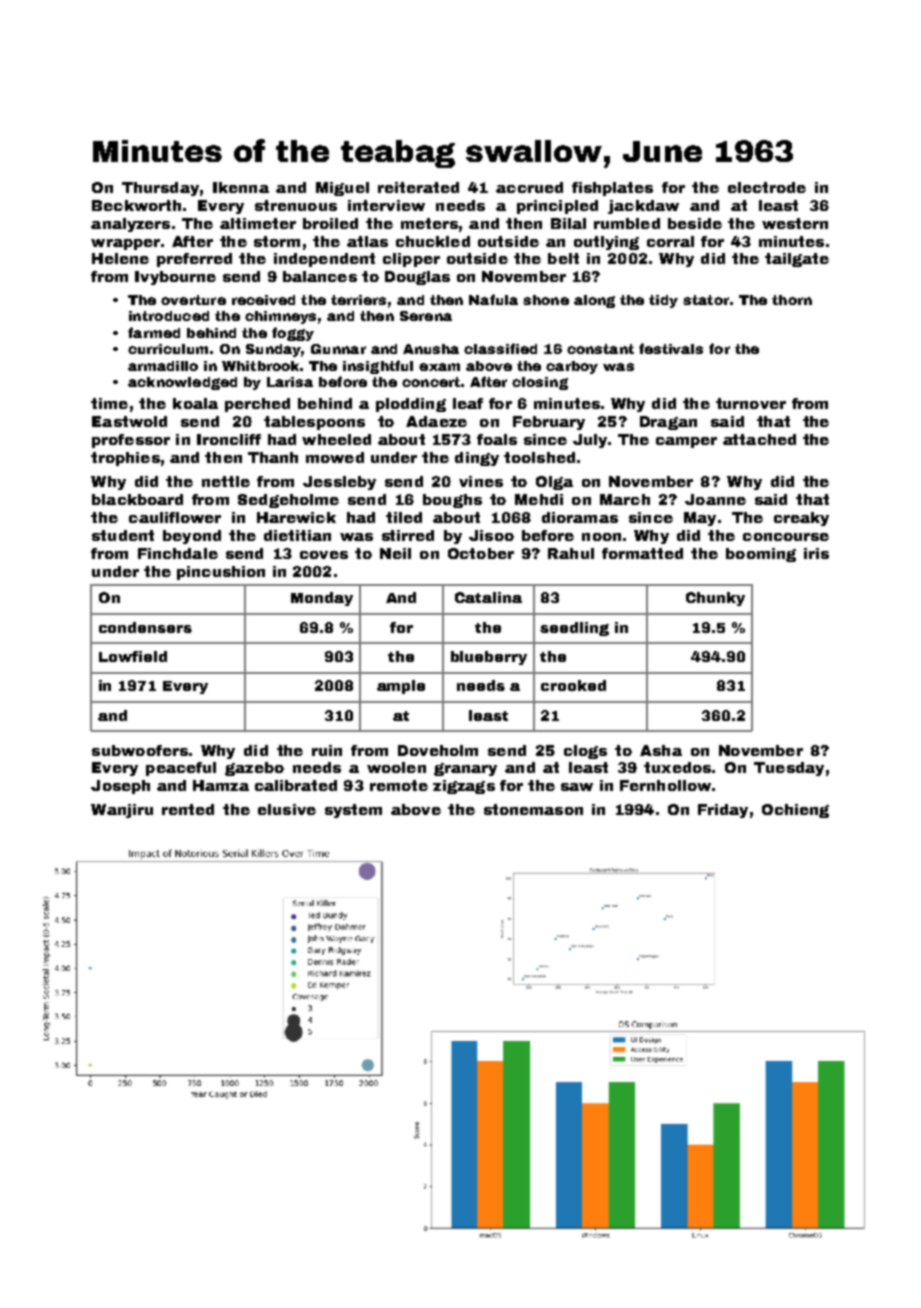 The width and height of the screenshot is (921, 1308). Describe the element at coordinates (241, 187) in the screenshot. I see `Ikenna` at that location.
